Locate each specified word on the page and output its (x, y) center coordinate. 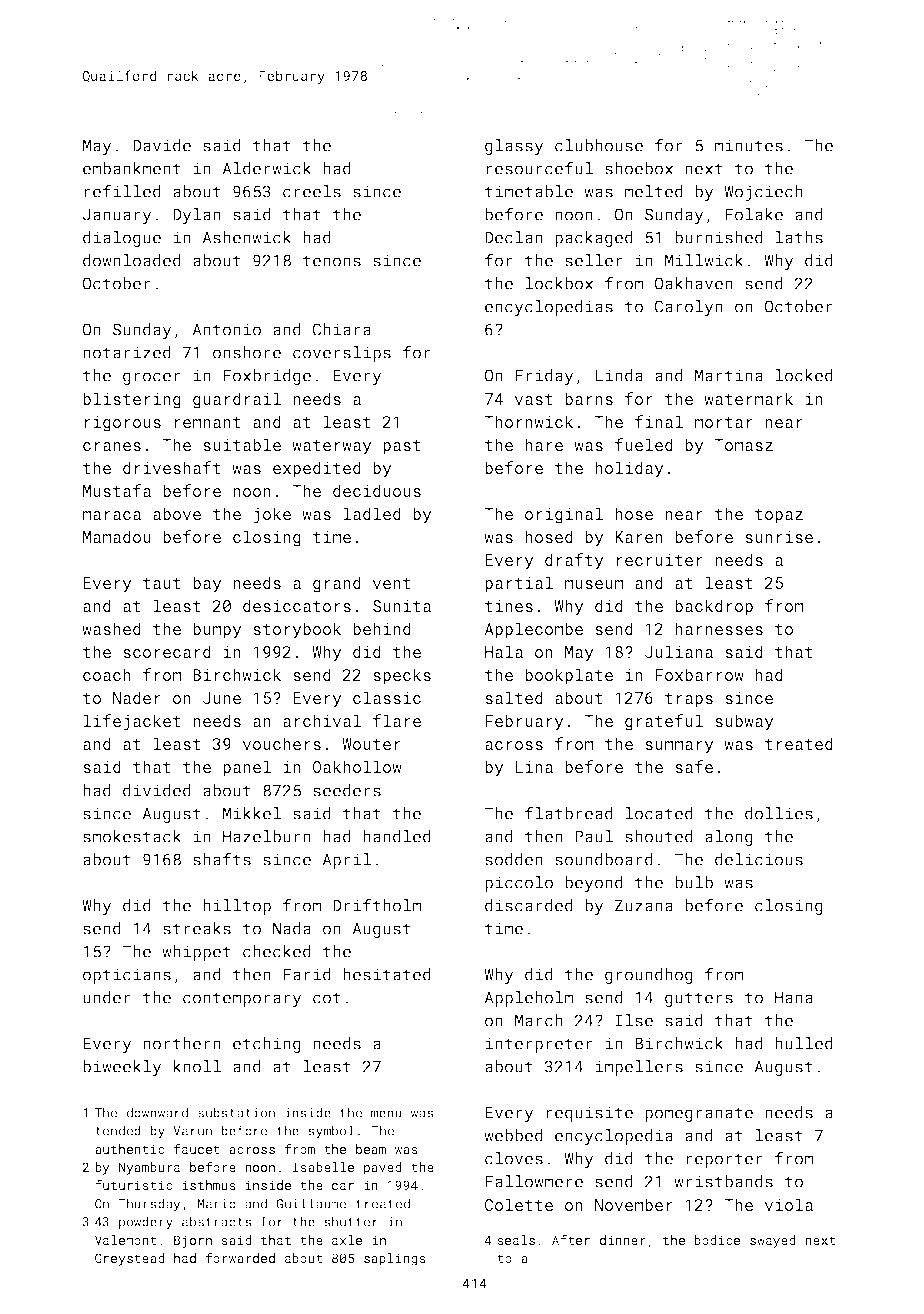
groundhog (649, 976)
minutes (749, 145)
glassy (514, 147)
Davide (162, 145)
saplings (395, 1259)
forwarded (240, 1258)
